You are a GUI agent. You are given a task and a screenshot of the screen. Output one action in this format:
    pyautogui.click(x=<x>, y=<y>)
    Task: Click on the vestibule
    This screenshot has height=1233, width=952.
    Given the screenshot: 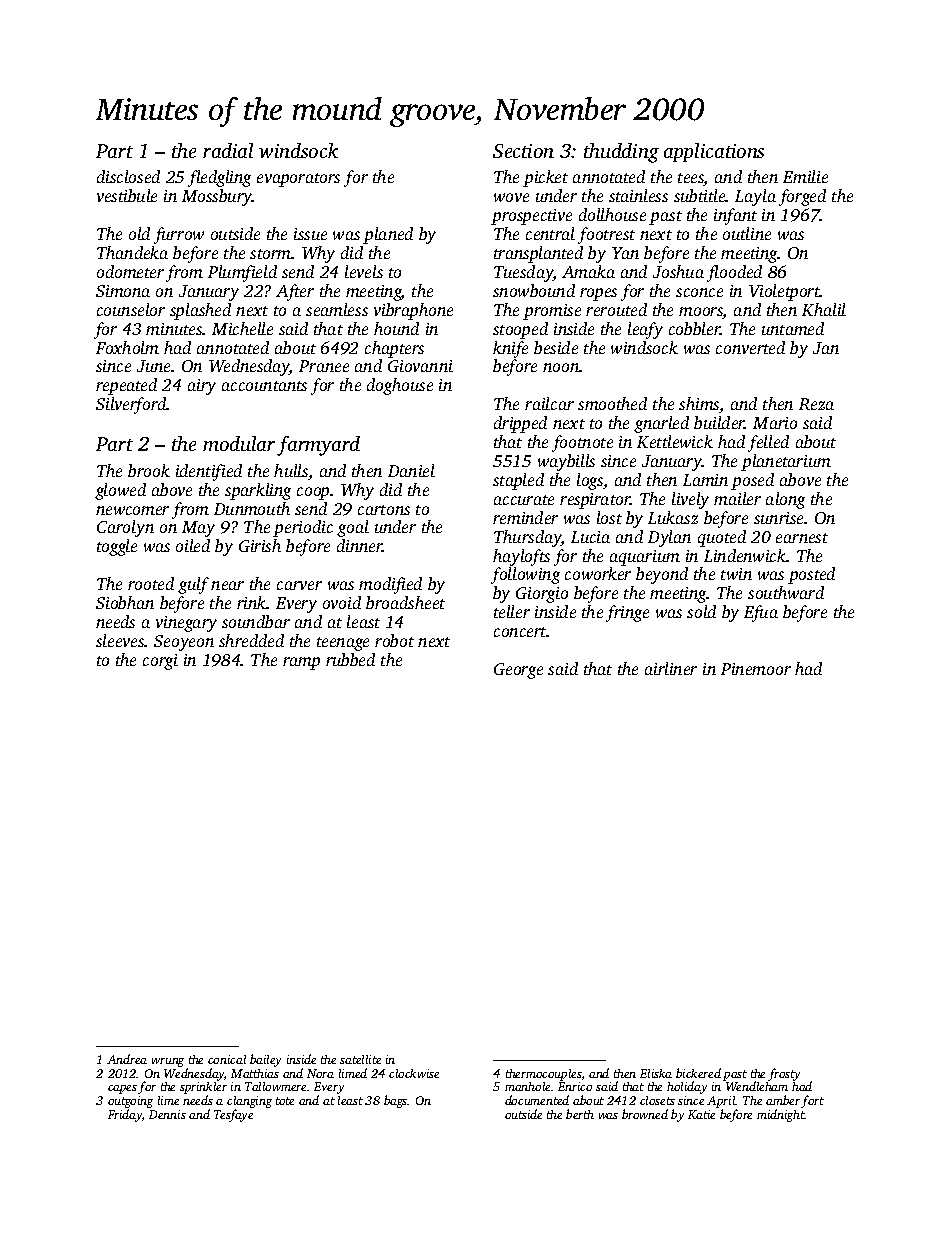 What is the action you would take?
    pyautogui.click(x=127, y=195)
